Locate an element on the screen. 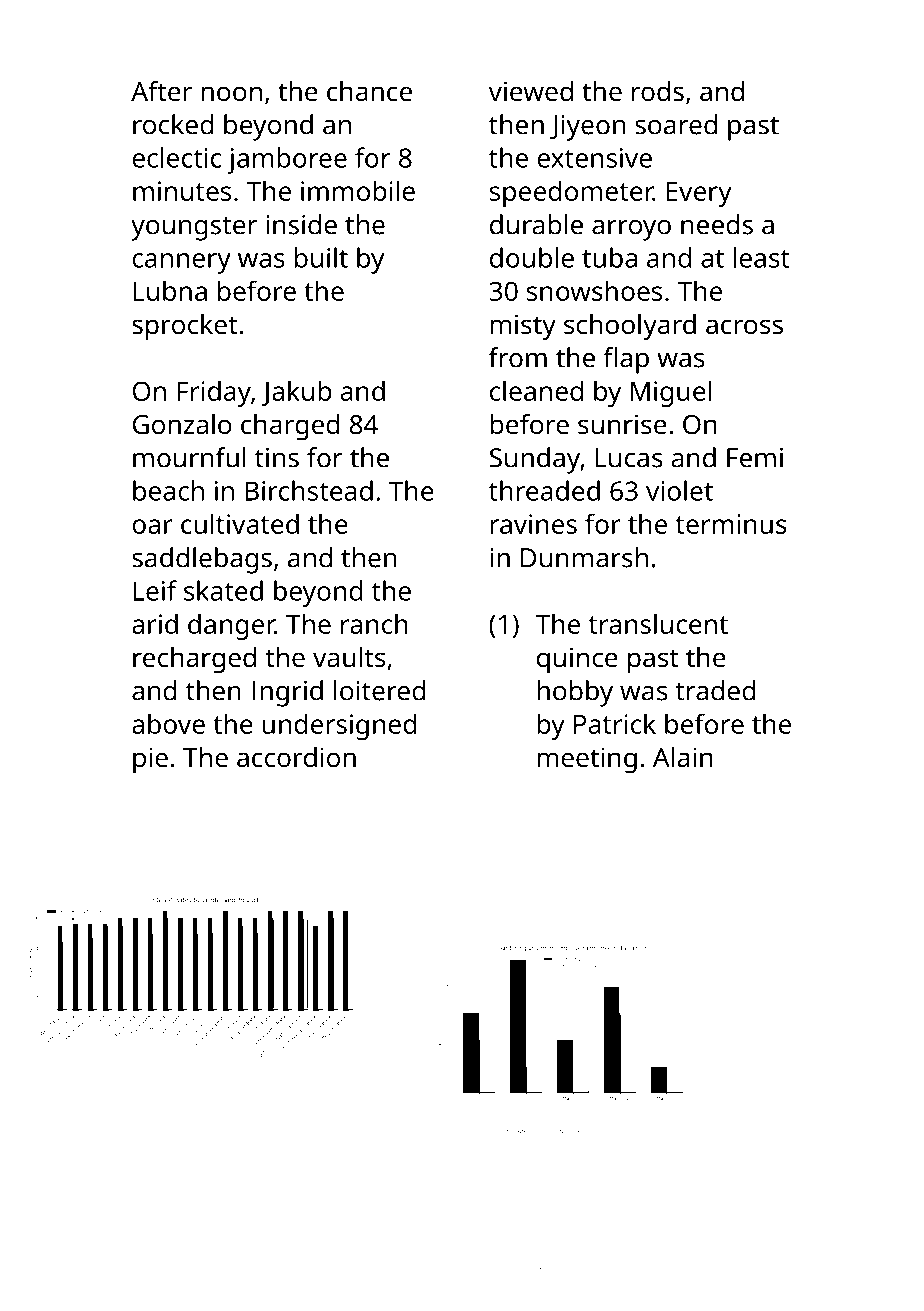  translucent is located at coordinates (658, 623).
